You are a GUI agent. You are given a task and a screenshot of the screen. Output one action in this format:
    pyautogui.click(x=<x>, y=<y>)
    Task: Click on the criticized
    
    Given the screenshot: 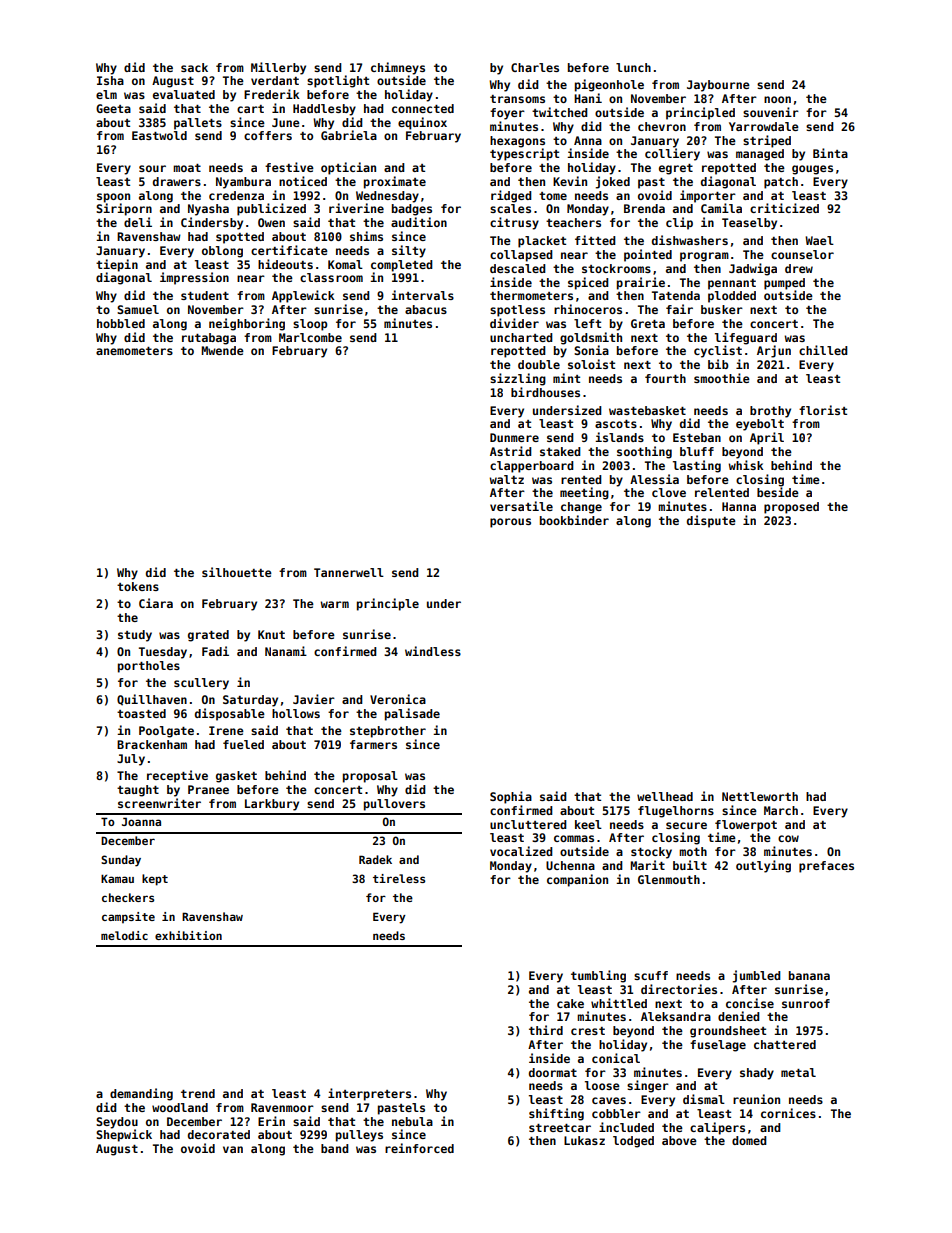 What is the action you would take?
    pyautogui.click(x=784, y=208)
